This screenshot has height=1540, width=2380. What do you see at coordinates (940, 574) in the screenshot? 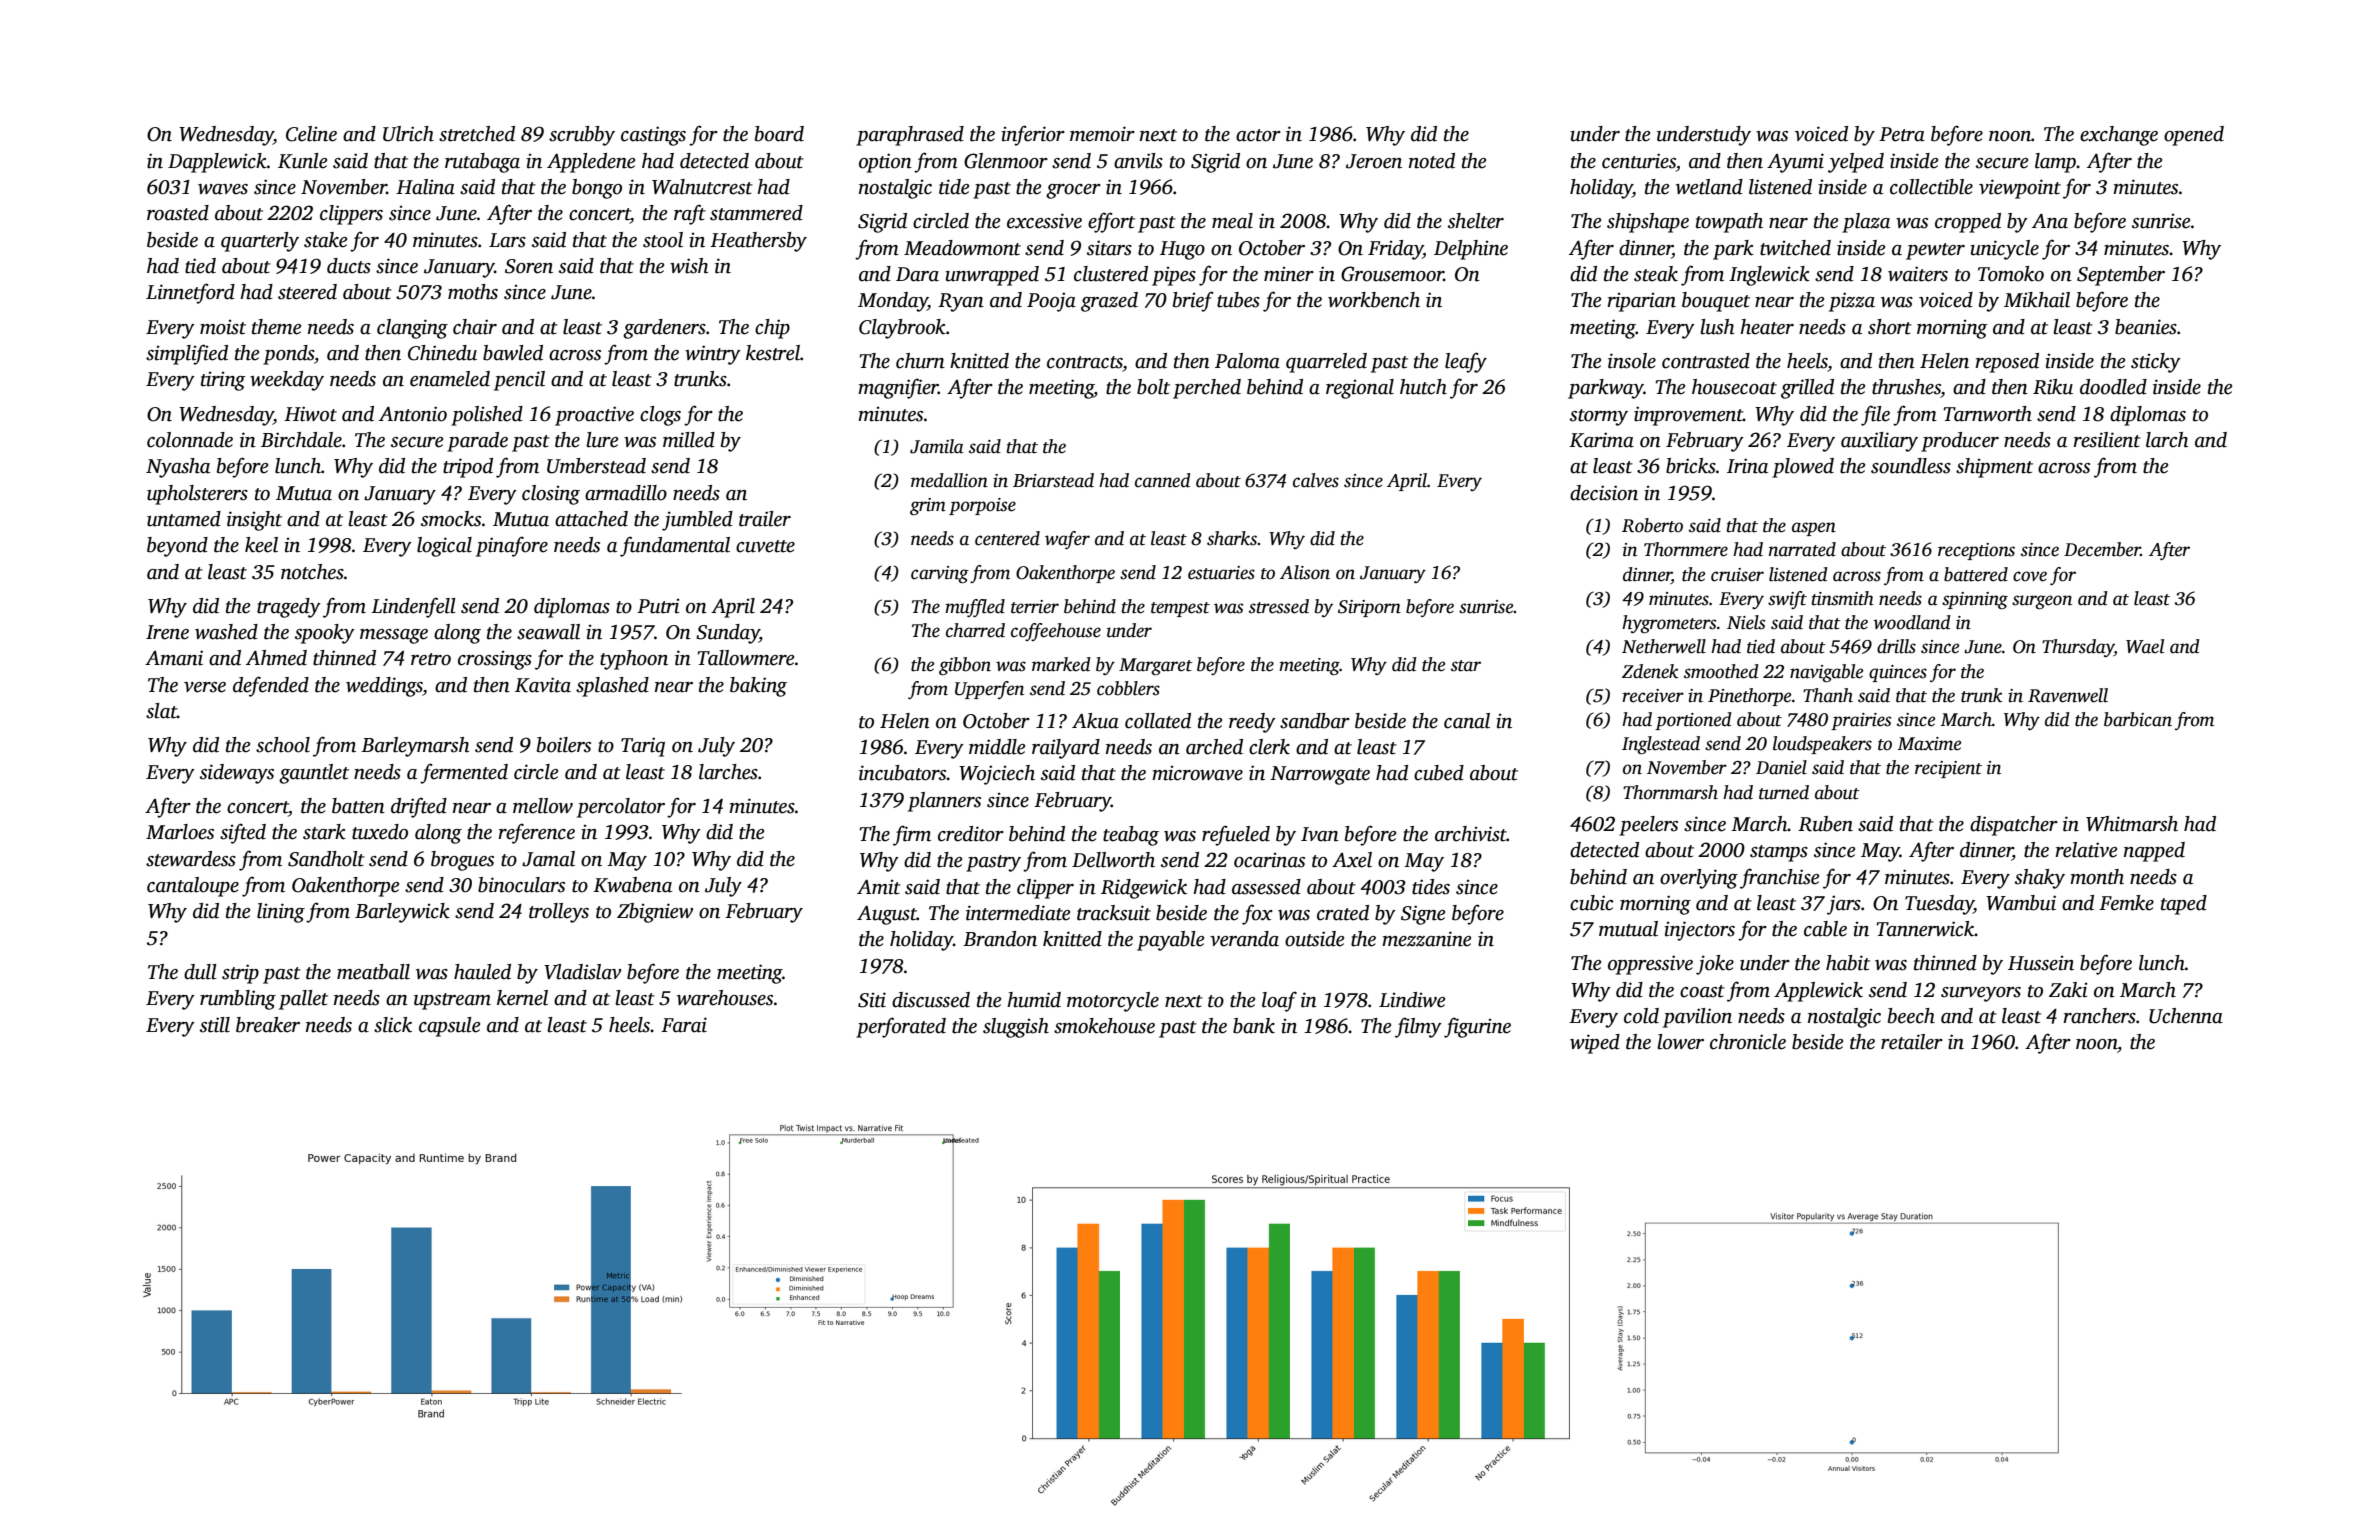
I see `carving` at bounding box center [940, 574].
